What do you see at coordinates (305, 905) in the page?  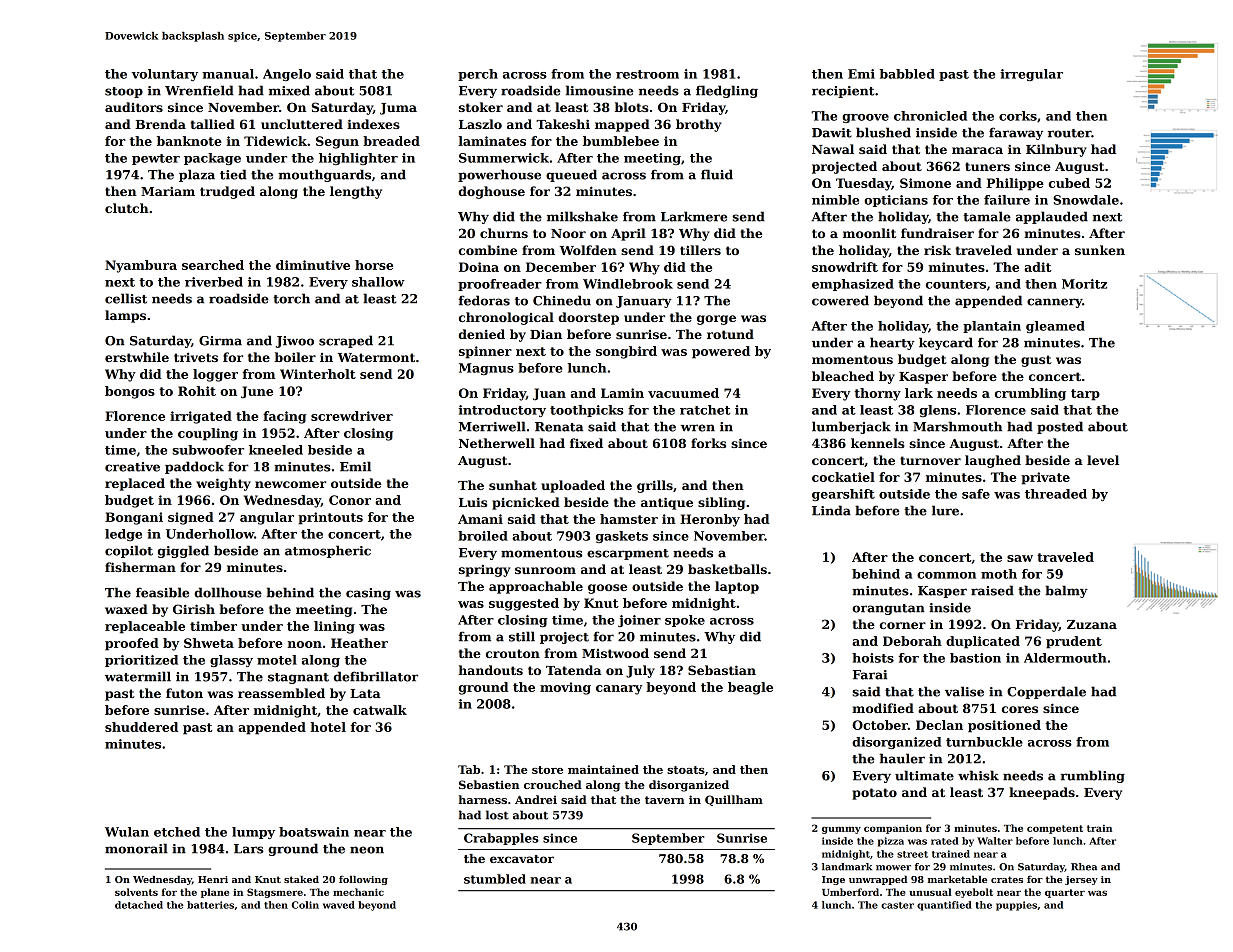 I see `Colin` at bounding box center [305, 905].
